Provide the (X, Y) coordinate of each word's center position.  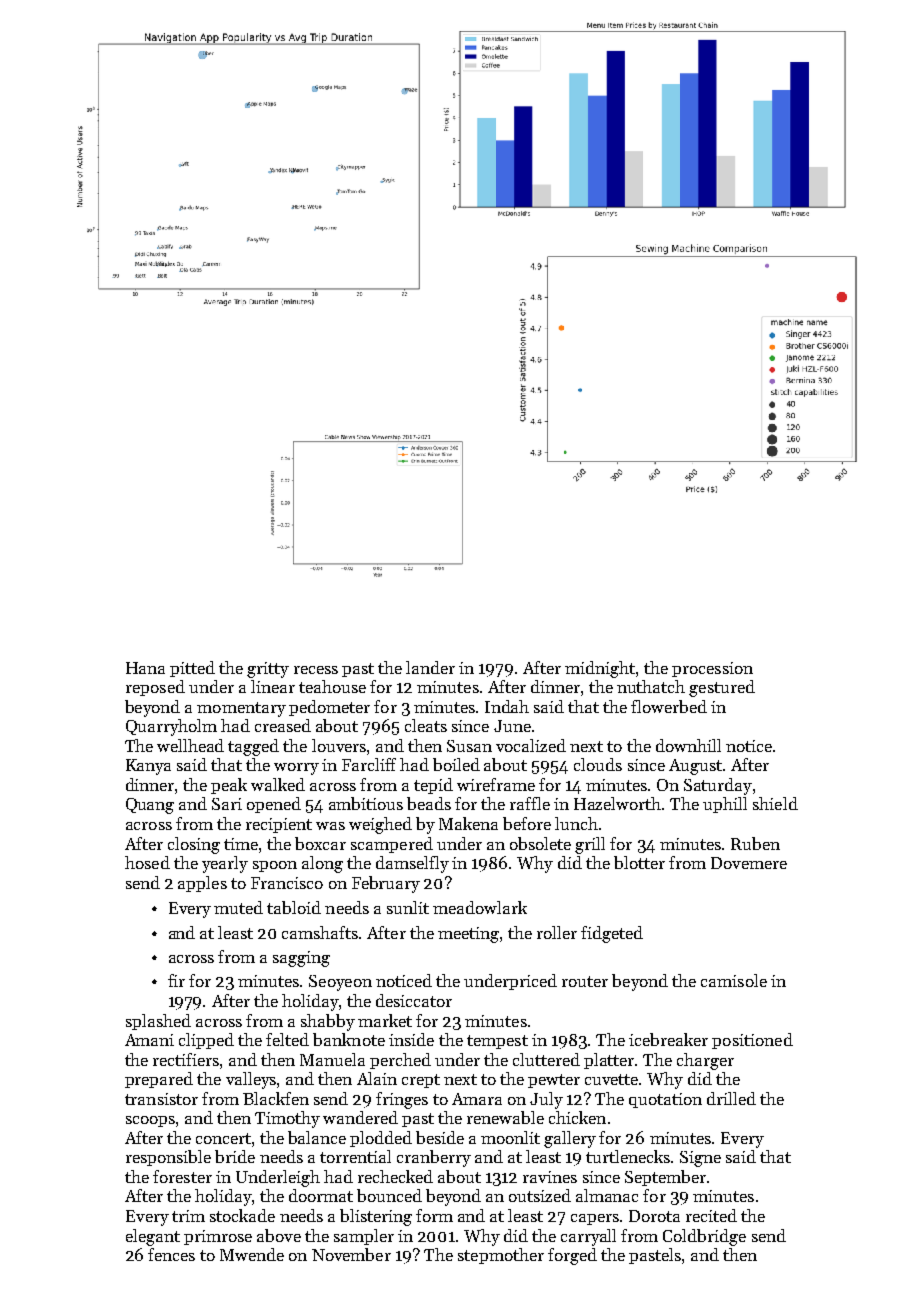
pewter (554, 1081)
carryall (588, 1237)
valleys (251, 1080)
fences (171, 1254)
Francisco (287, 883)
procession (712, 669)
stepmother (501, 1256)
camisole (734, 980)
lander (430, 667)
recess (316, 670)
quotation (665, 1100)
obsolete (540, 843)
